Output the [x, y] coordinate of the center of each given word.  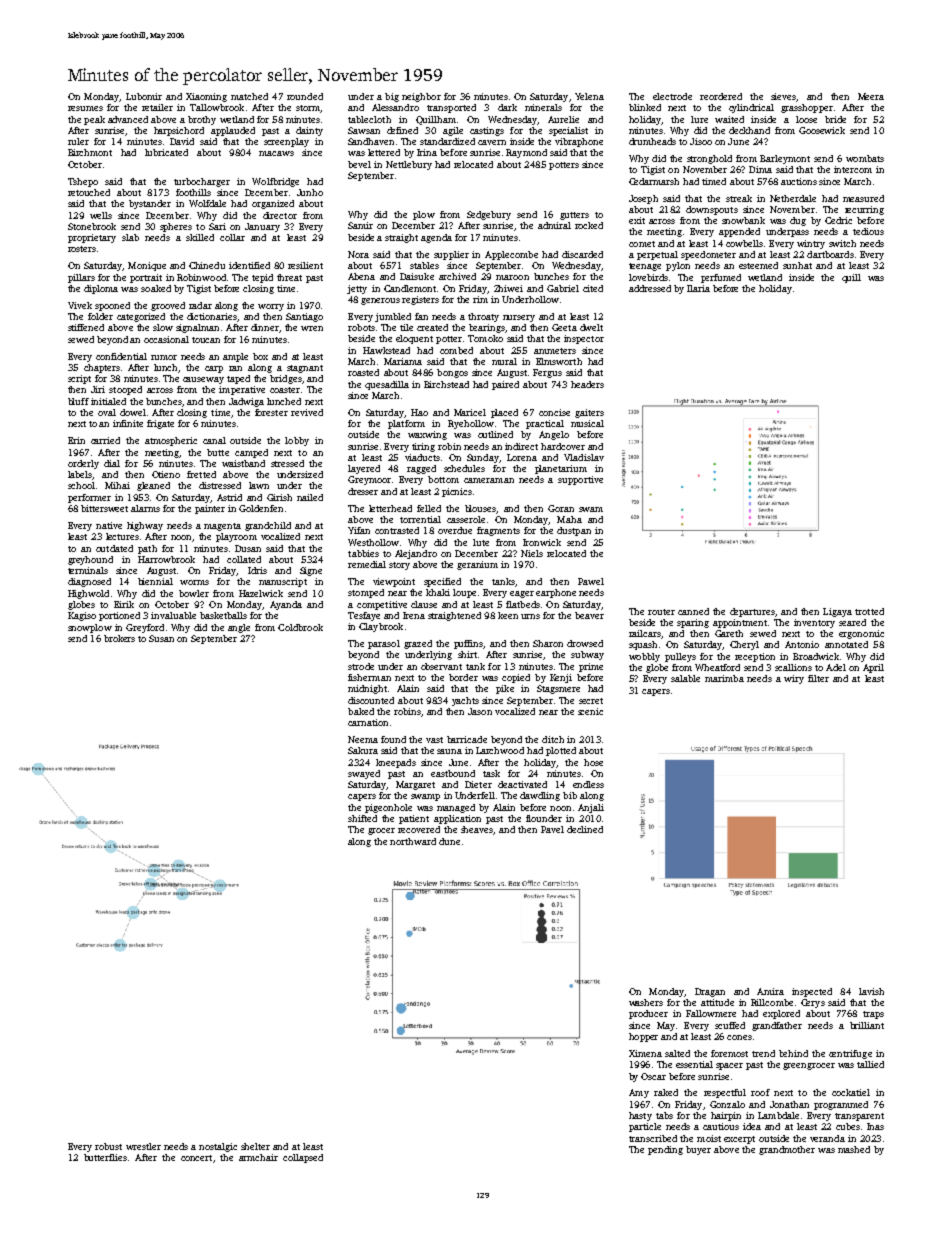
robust [108, 1146]
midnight [367, 689]
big [392, 97]
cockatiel [851, 1092]
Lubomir [144, 96]
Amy [639, 1093]
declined [585, 829]
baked [361, 711]
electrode [672, 96]
